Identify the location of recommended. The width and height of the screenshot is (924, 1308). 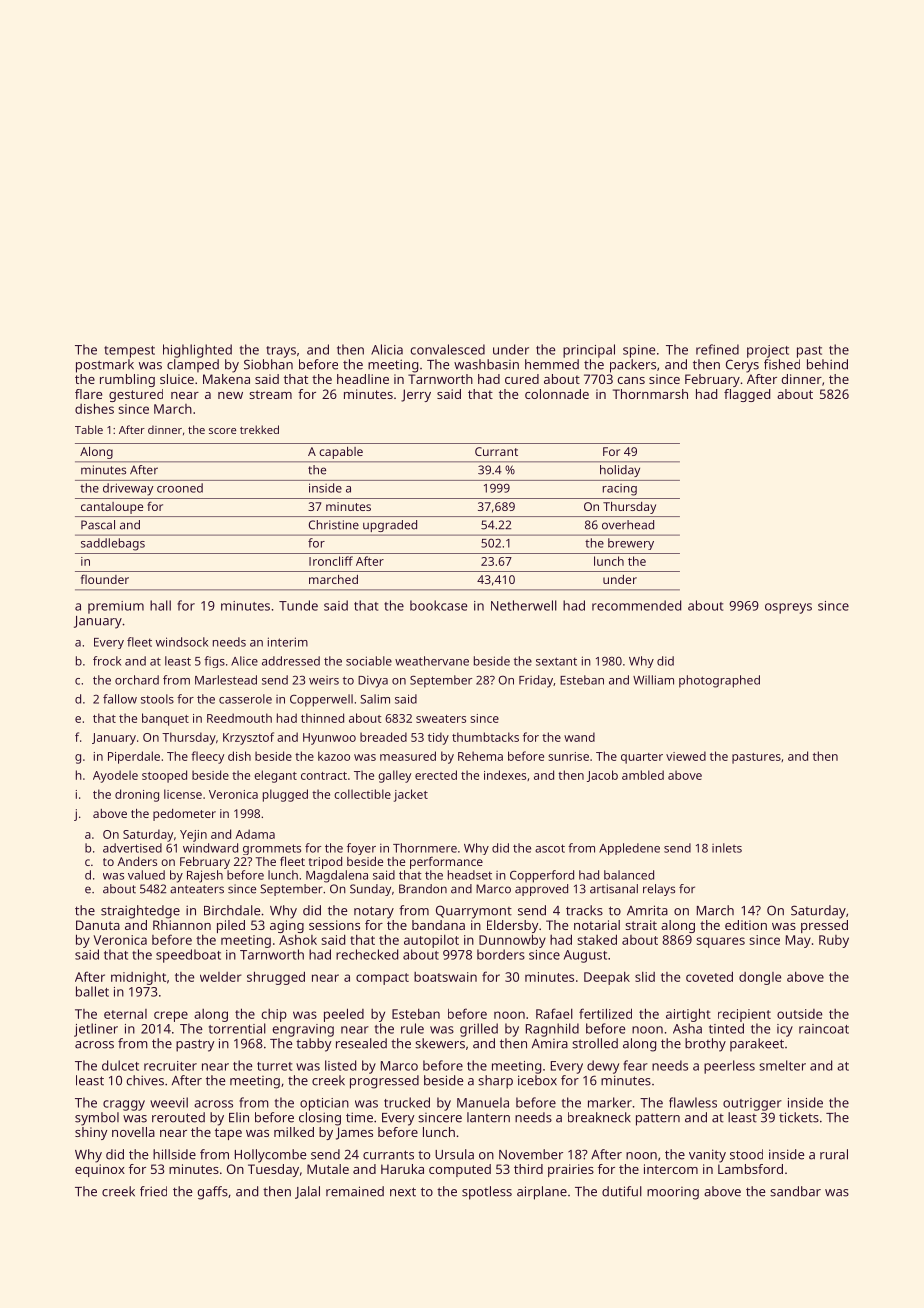
(636, 605).
